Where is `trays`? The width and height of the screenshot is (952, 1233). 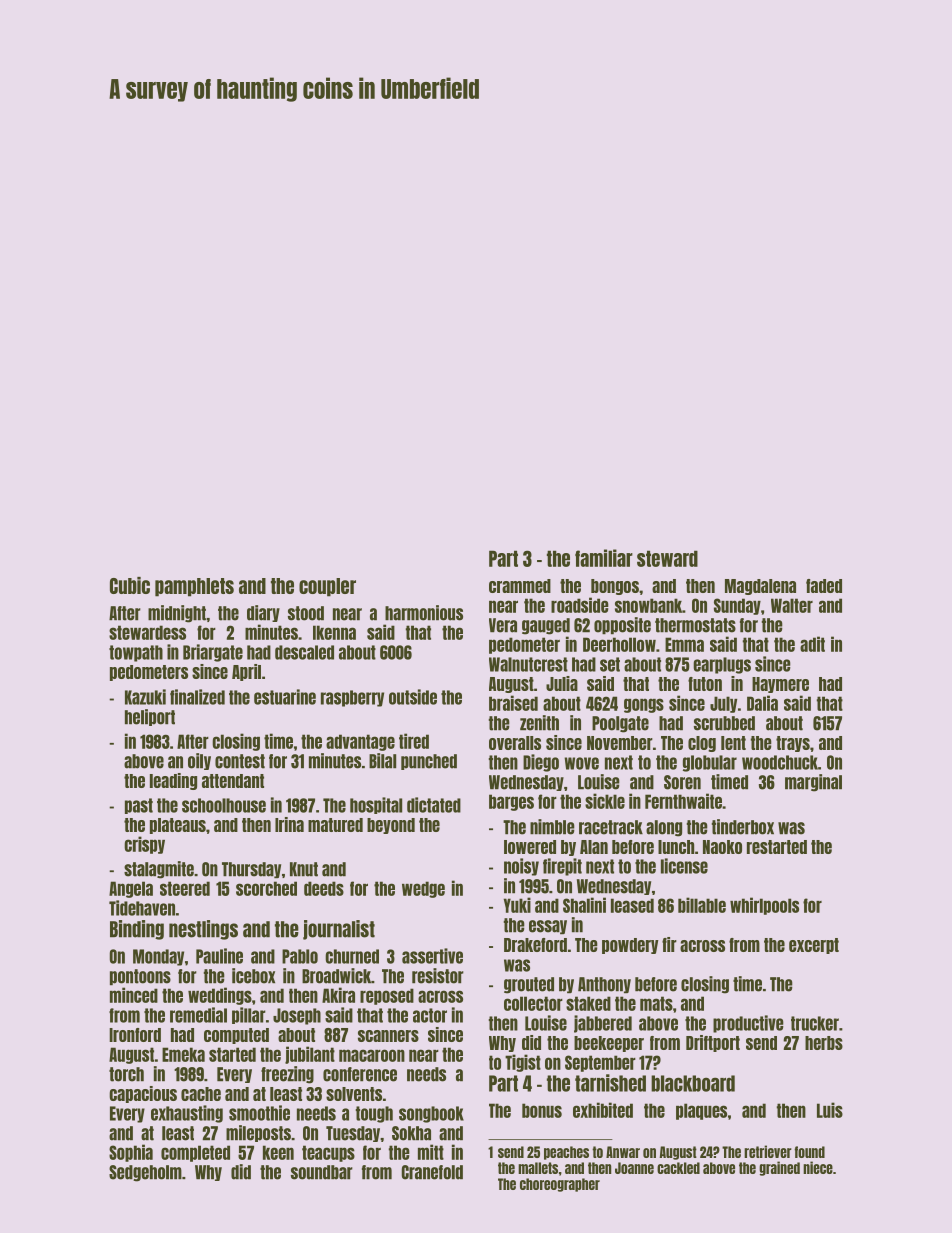 trays is located at coordinates (793, 744).
